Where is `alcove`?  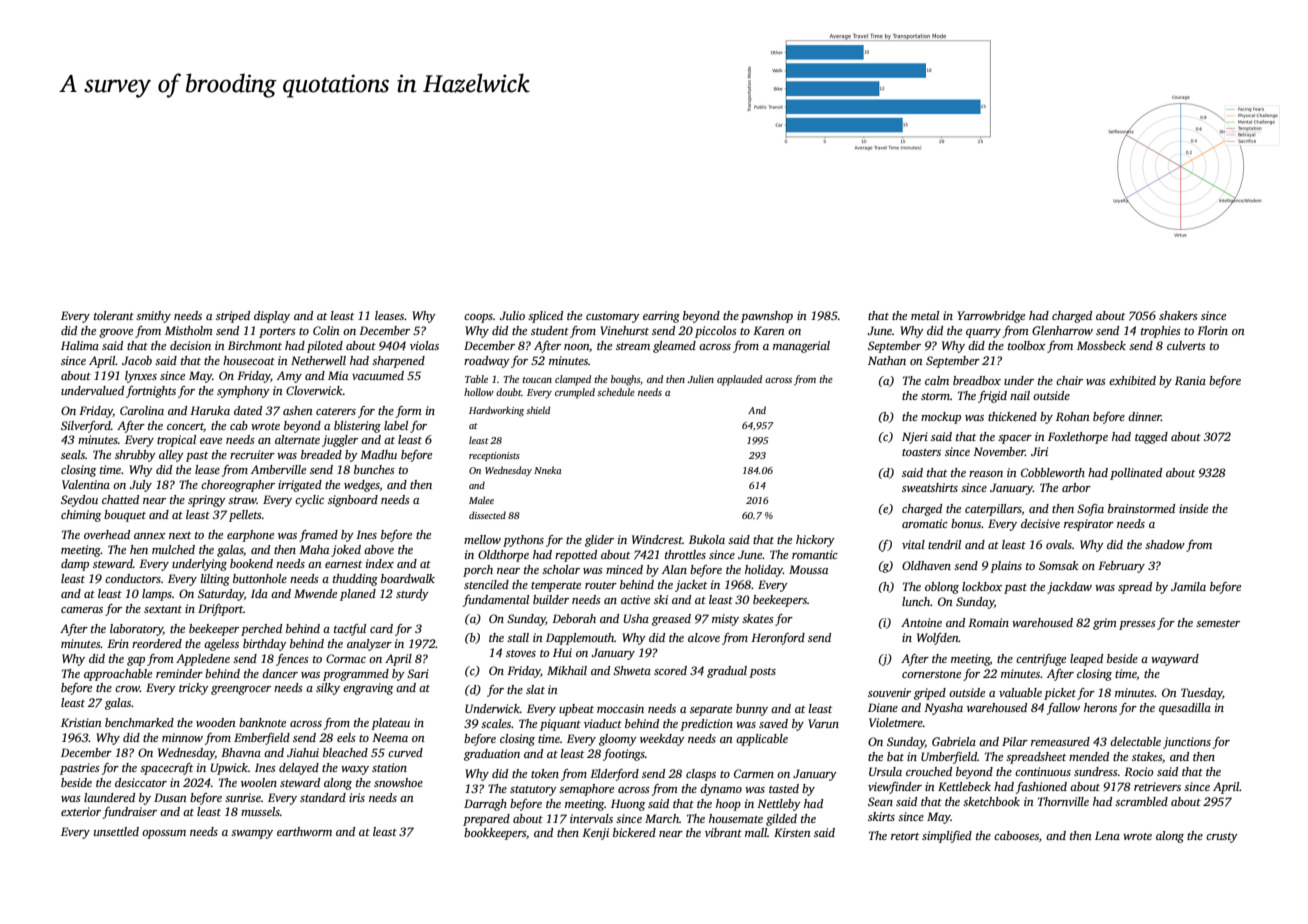 alcove is located at coordinates (704, 637).
